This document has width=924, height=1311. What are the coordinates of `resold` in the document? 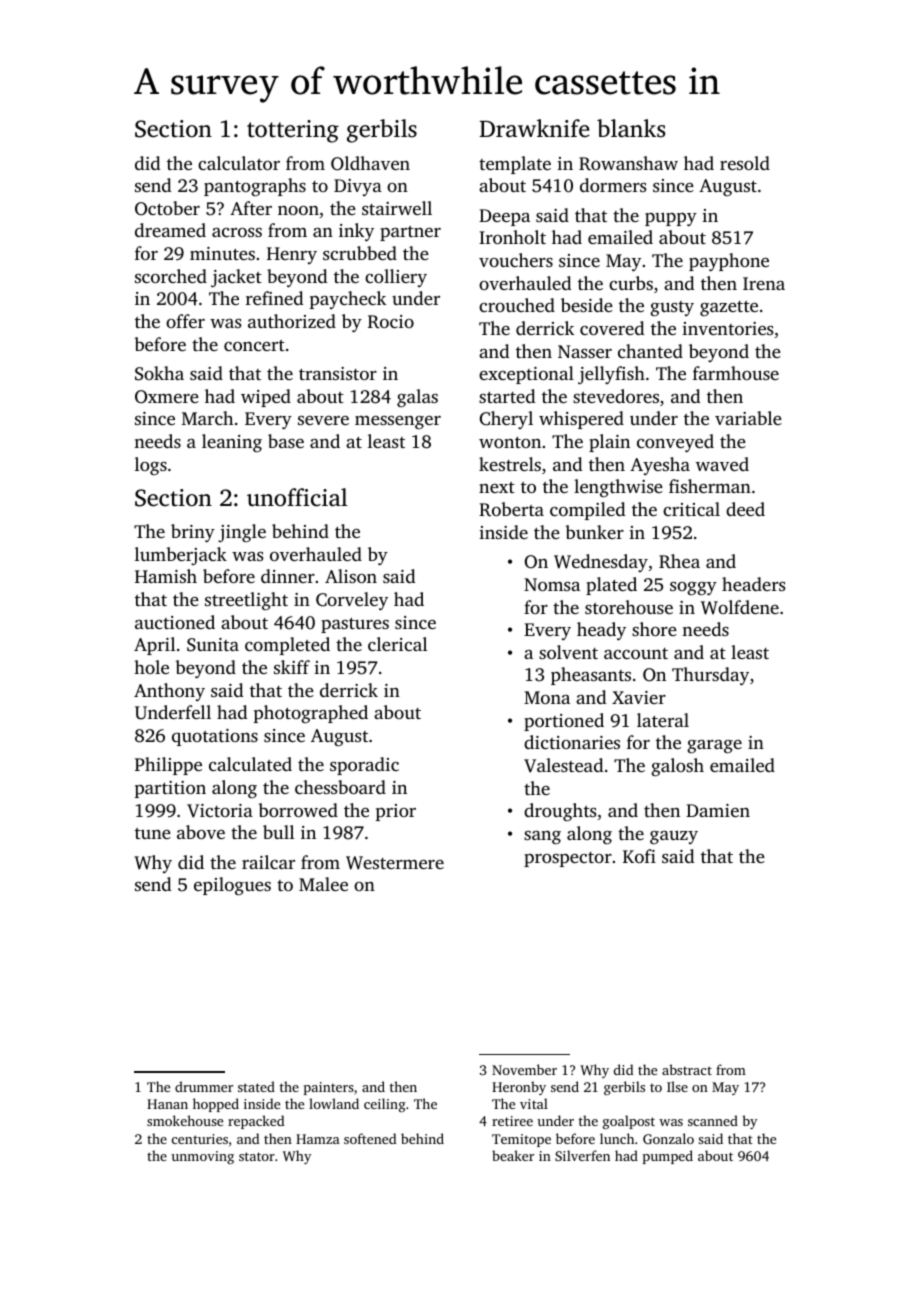 It's located at (745, 163).
